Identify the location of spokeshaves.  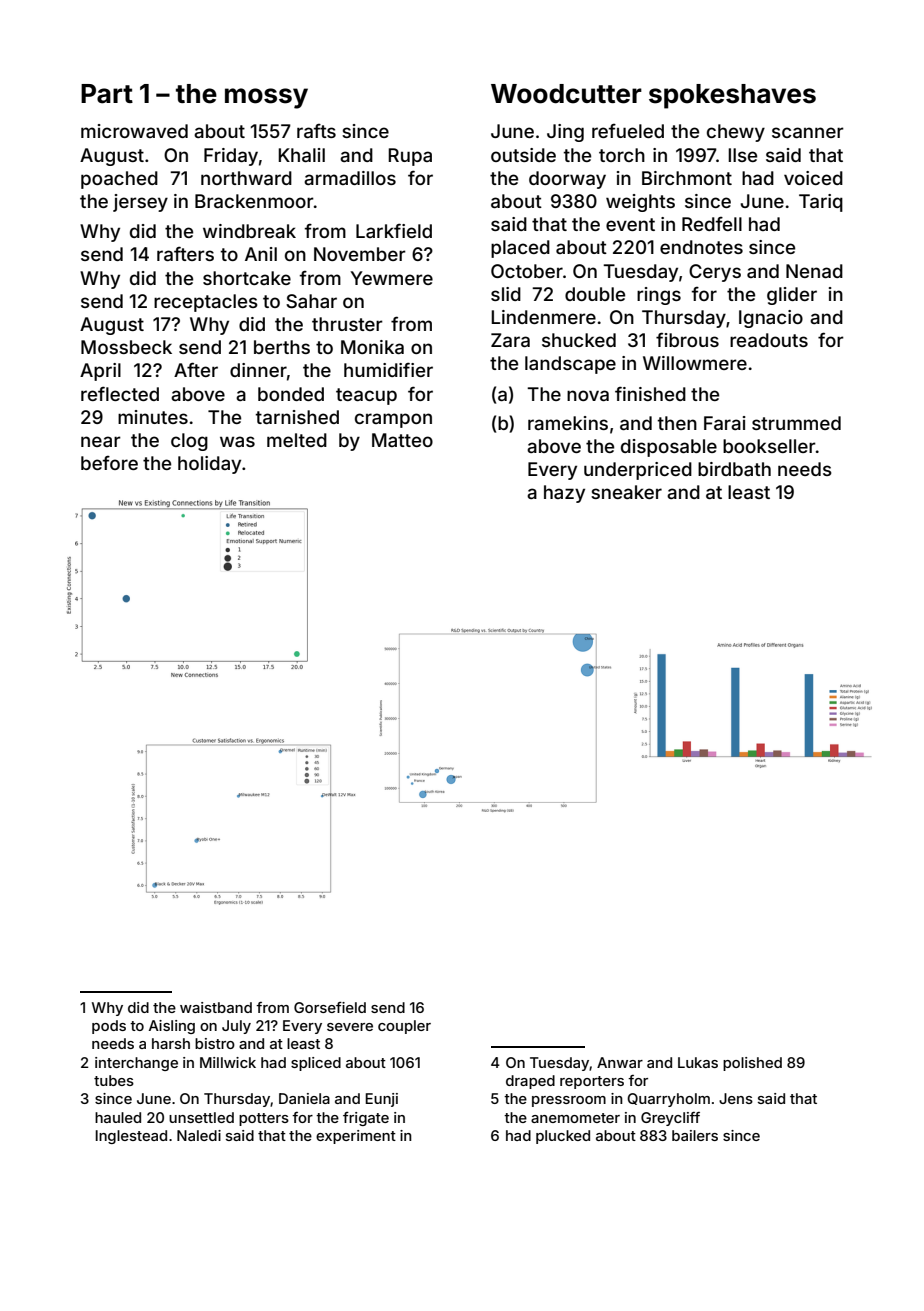
(732, 96).
